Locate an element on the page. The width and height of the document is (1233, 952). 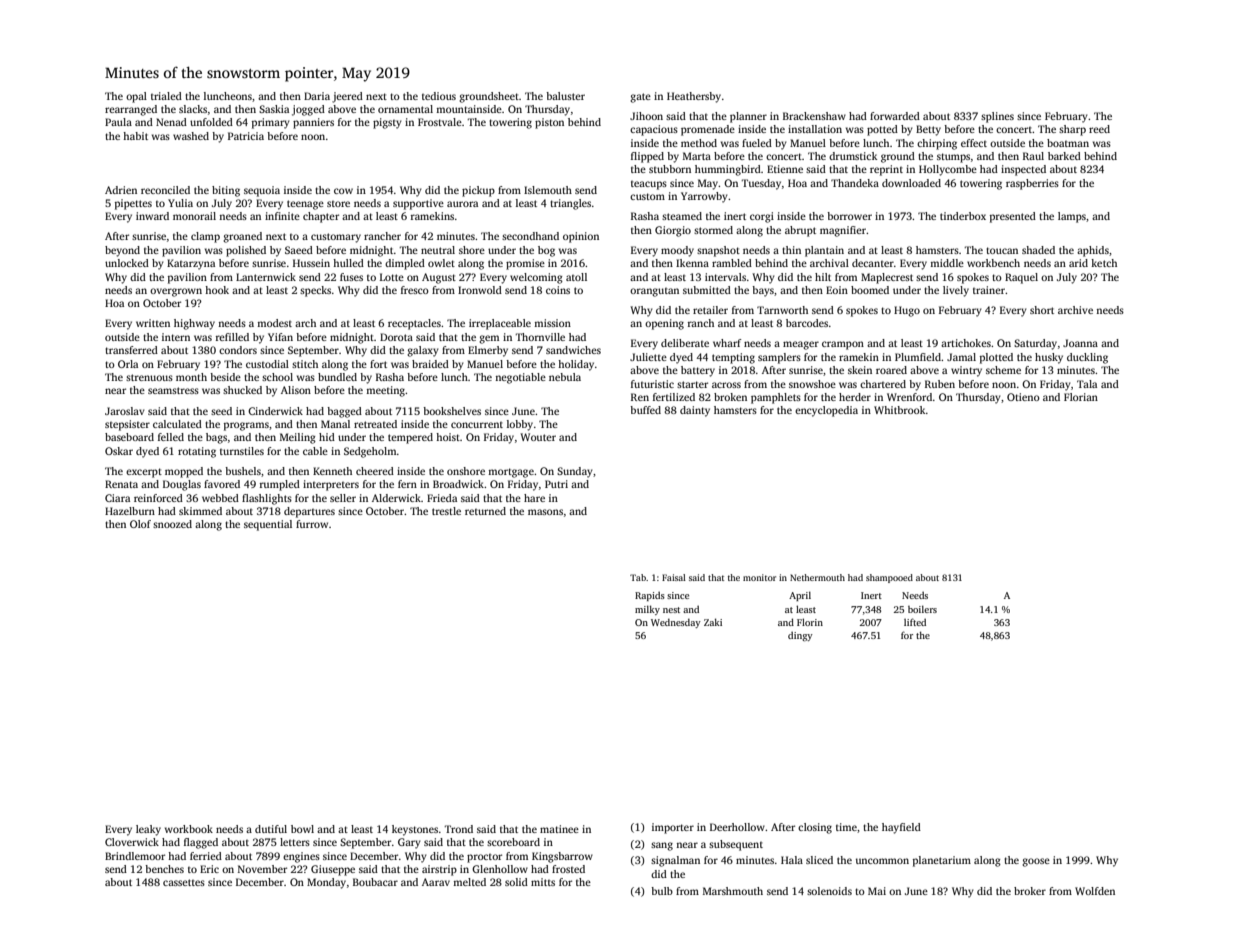
baseboard is located at coordinates (129, 437).
